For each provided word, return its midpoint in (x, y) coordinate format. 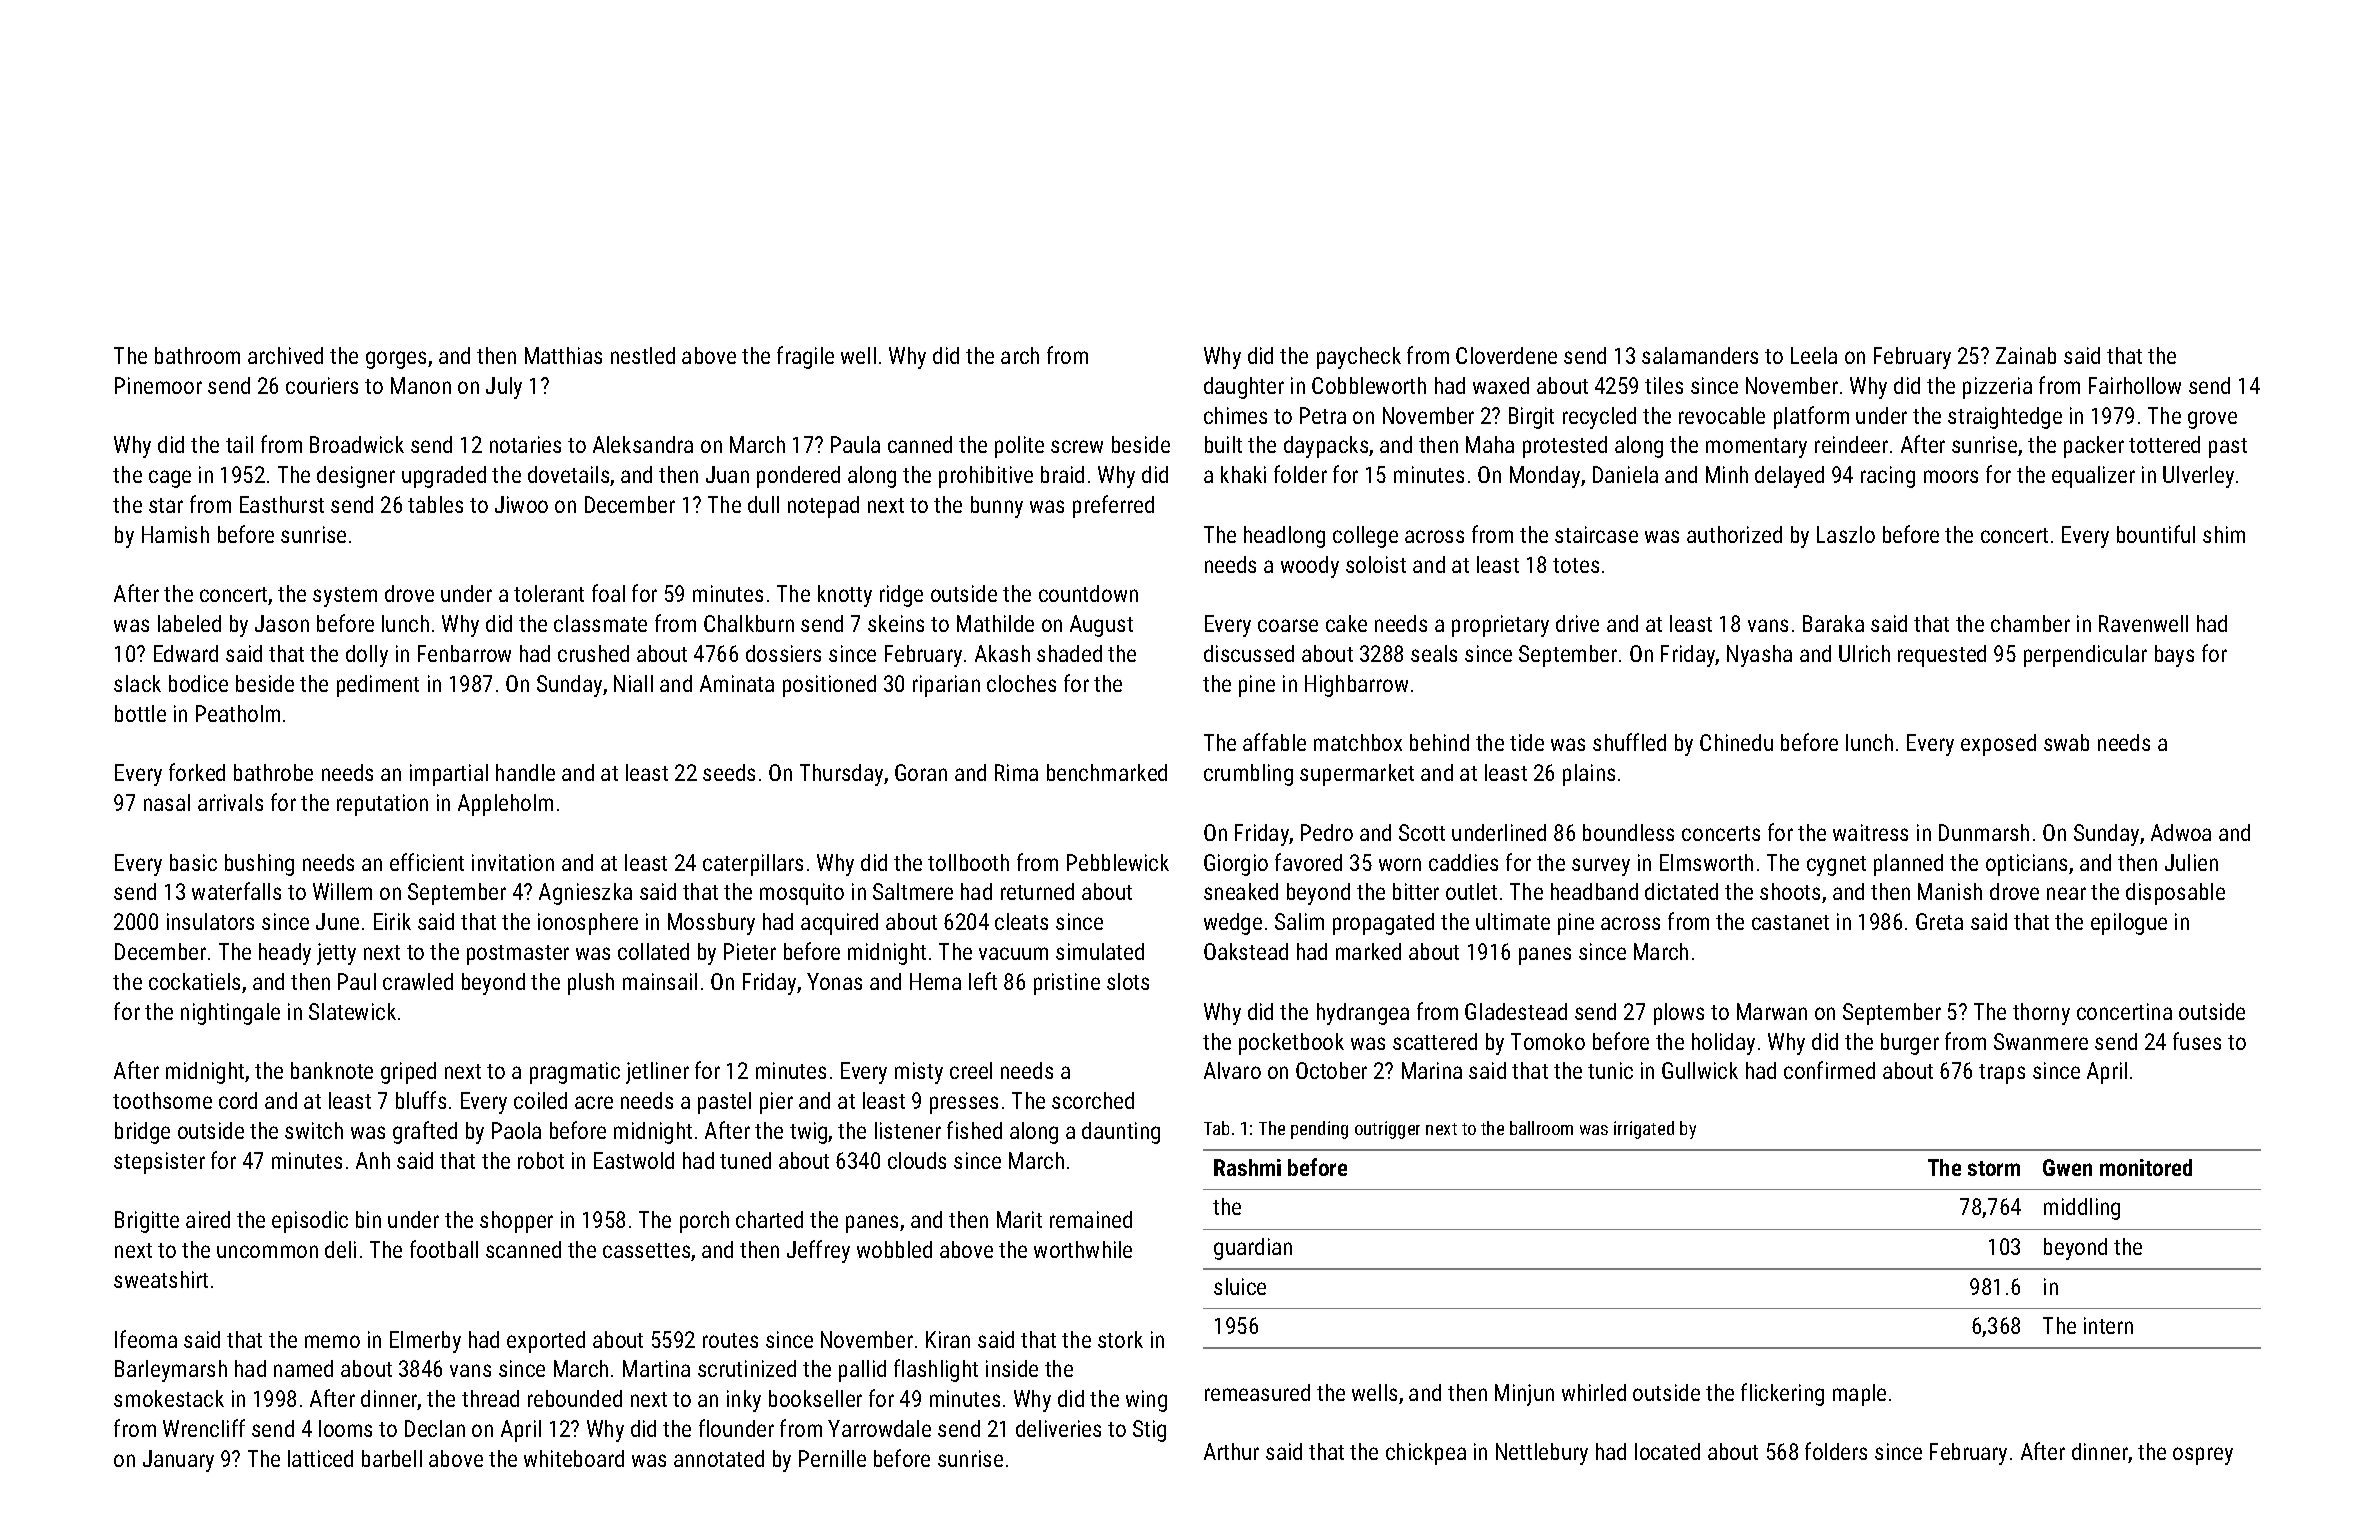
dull (763, 504)
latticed (320, 1458)
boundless (1628, 832)
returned (1037, 891)
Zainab (2026, 355)
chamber (2030, 623)
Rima (1016, 772)
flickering (1782, 1394)
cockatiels (194, 981)
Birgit (1531, 418)
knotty (845, 596)
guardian (1253, 1249)
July (504, 388)
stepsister (159, 1163)
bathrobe (273, 772)
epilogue (2129, 924)
